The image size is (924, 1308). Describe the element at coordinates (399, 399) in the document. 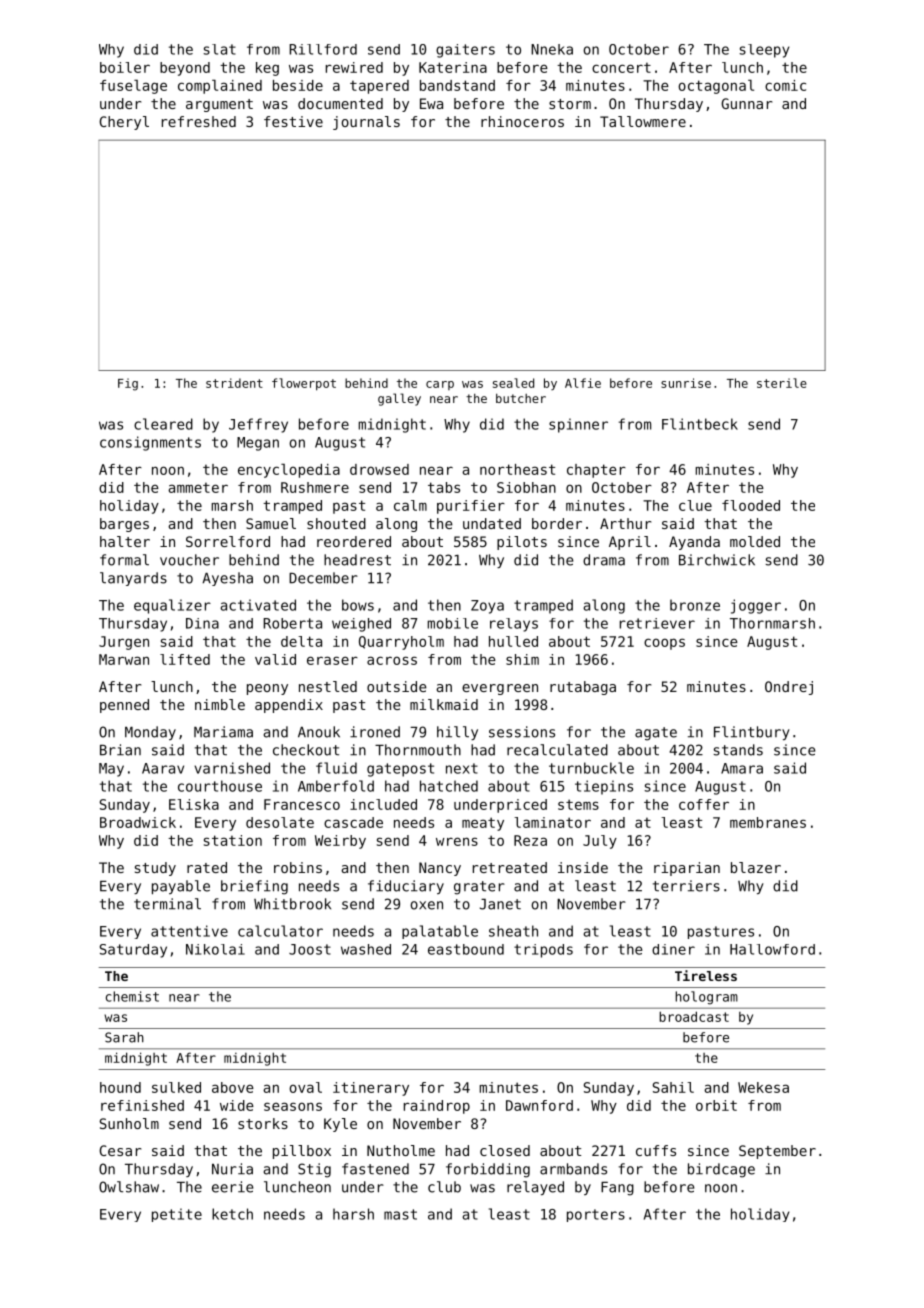

I see `galley` at that location.
